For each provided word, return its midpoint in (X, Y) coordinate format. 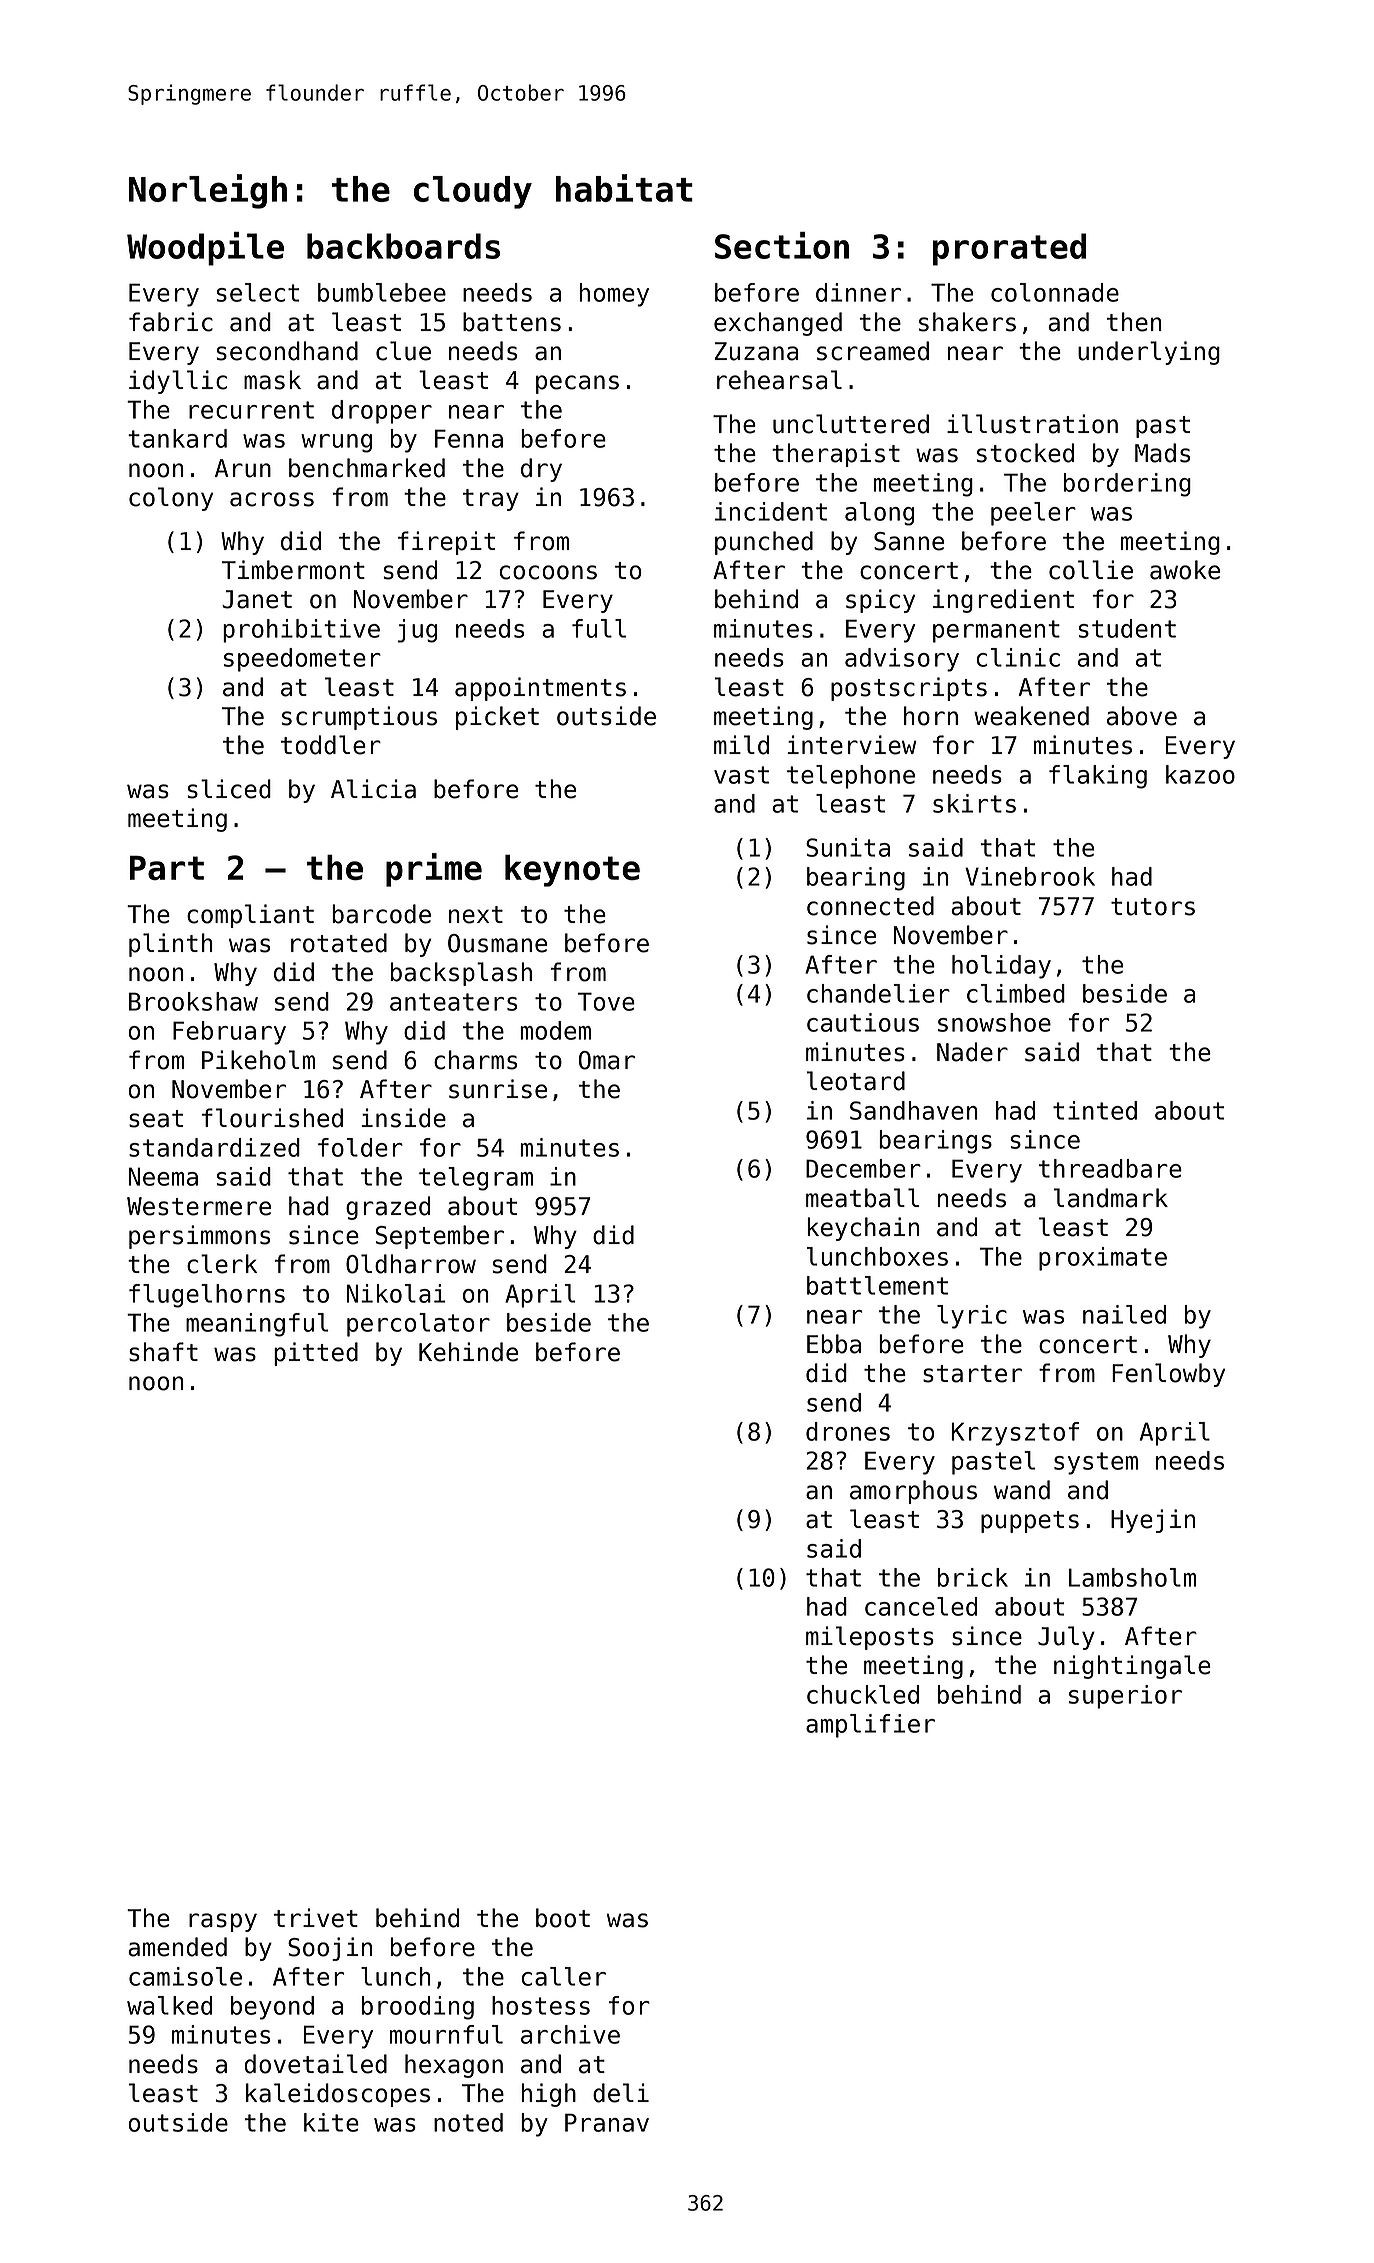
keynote (572, 871)
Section (782, 245)
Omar (607, 1060)
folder (360, 1147)
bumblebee (382, 292)
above (1142, 716)
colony (171, 499)
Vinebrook (1030, 876)
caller (564, 1976)
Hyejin (1153, 1521)
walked (169, 2005)
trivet (316, 1918)
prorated (1009, 249)
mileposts (870, 1638)
